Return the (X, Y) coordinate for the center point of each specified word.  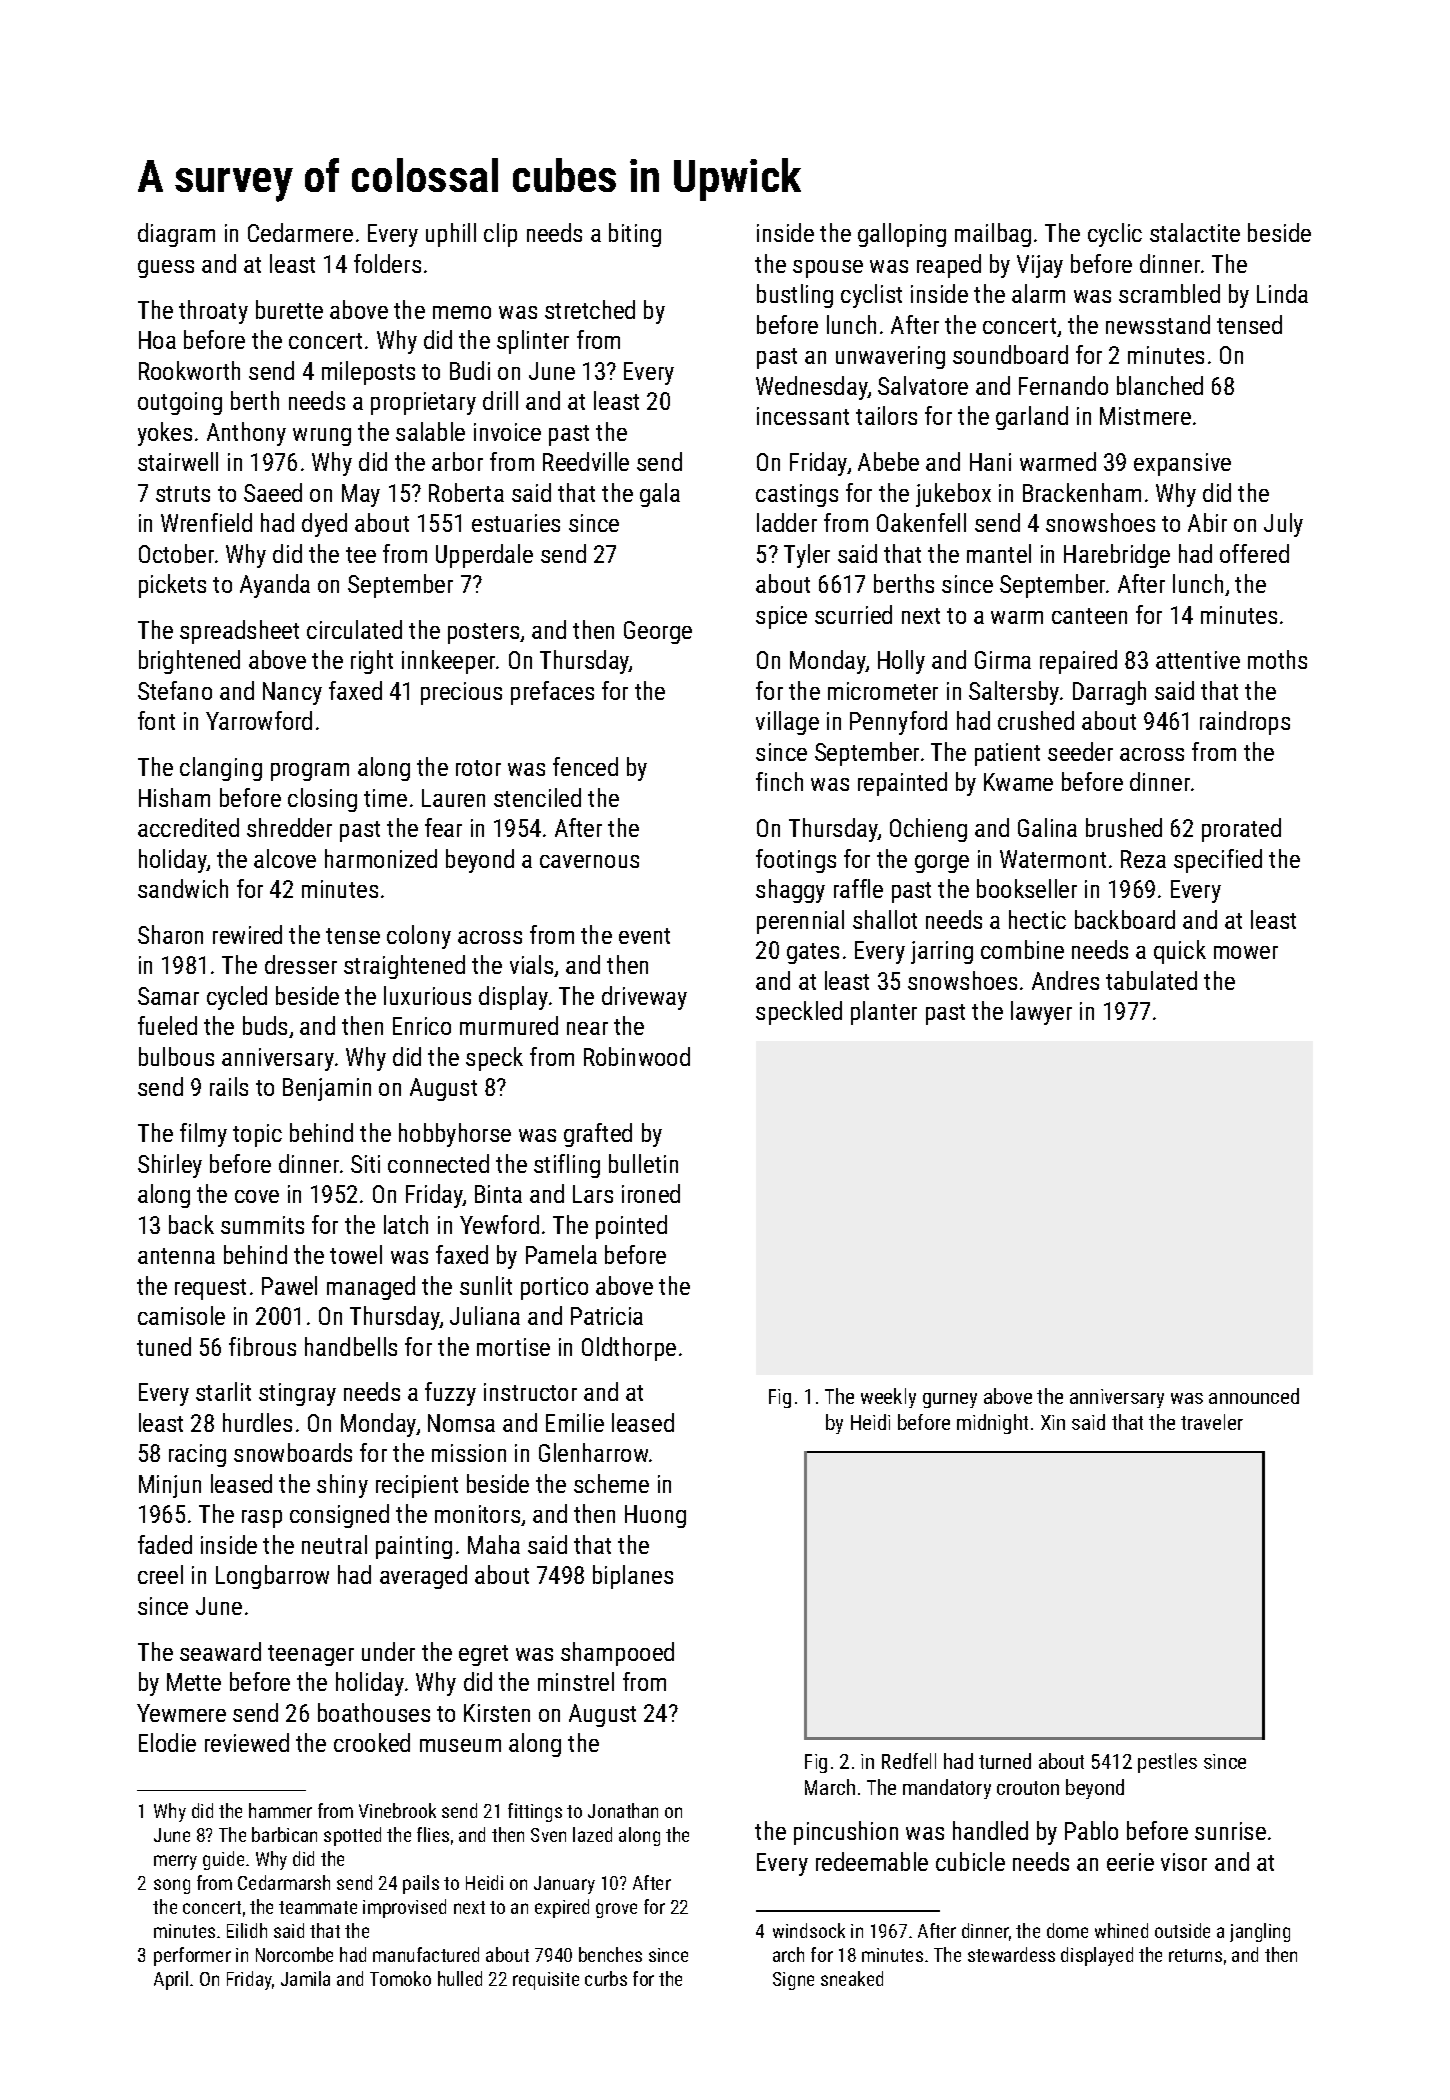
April (171, 1980)
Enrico (422, 1026)
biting (635, 235)
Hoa (157, 340)
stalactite (1195, 232)
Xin (1053, 1422)
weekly (888, 1398)
